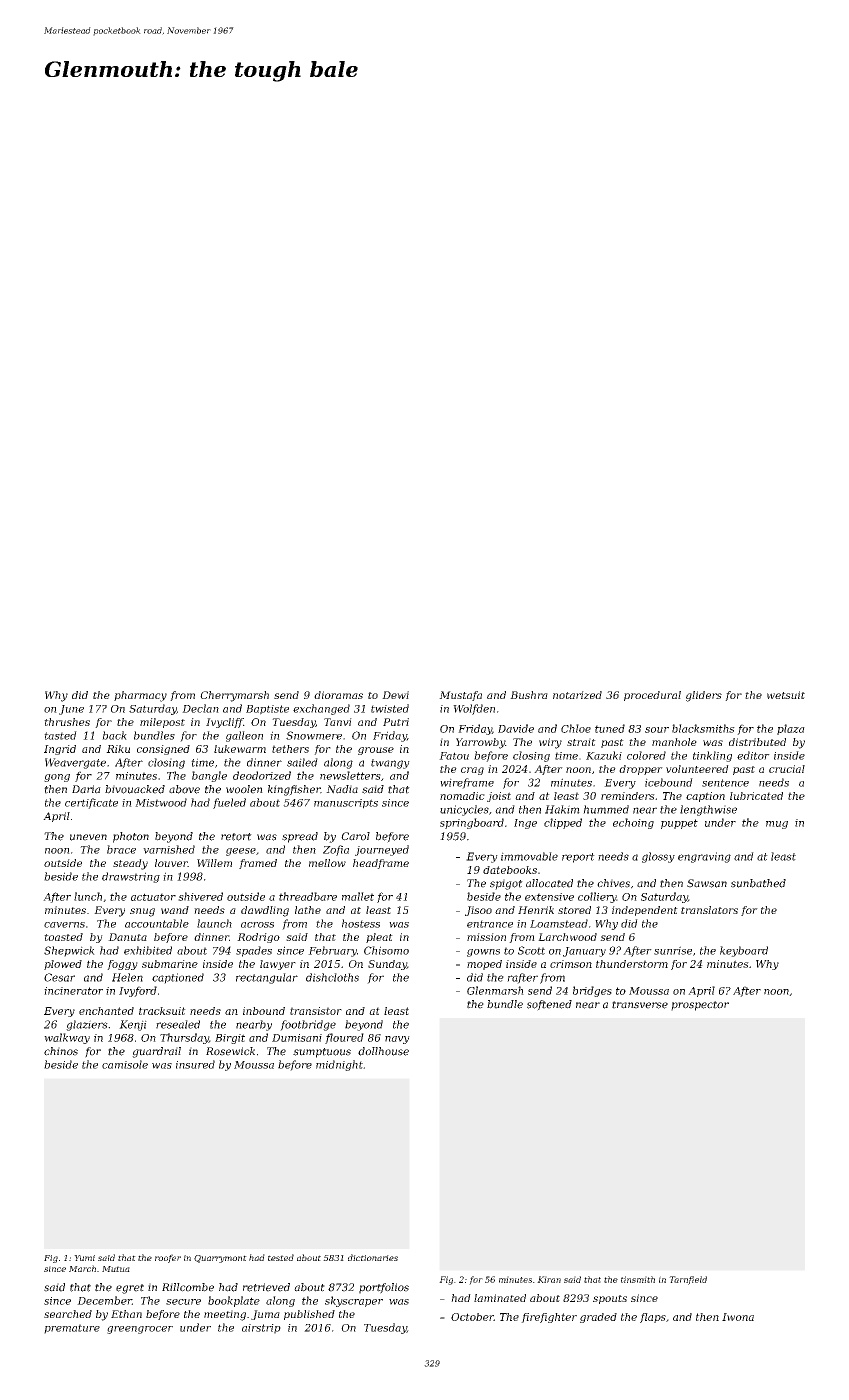 This image has width=849, height=1400. I want to click on softened, so click(549, 1005).
